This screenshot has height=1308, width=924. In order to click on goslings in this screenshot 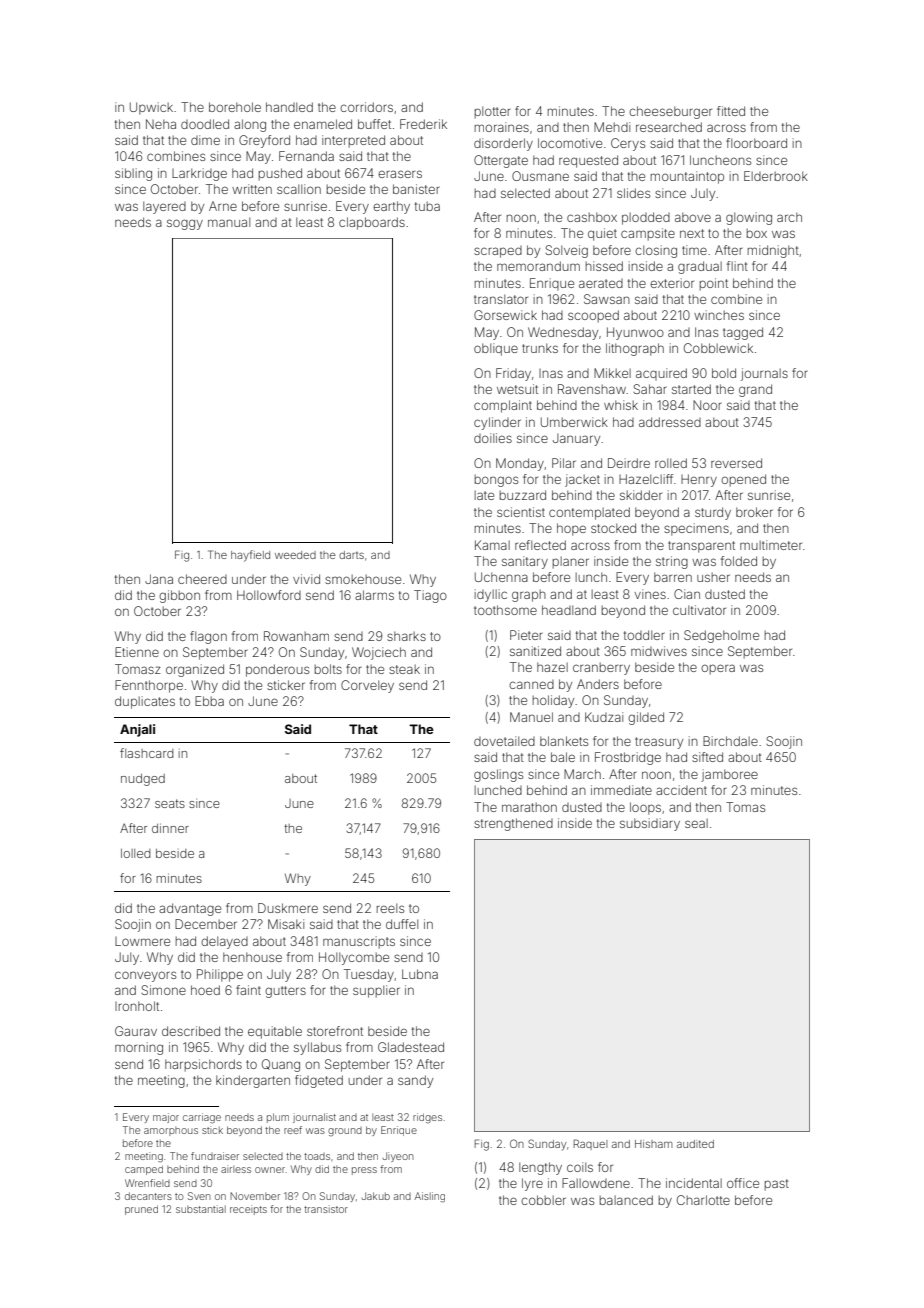, I will do `click(498, 775)`.
